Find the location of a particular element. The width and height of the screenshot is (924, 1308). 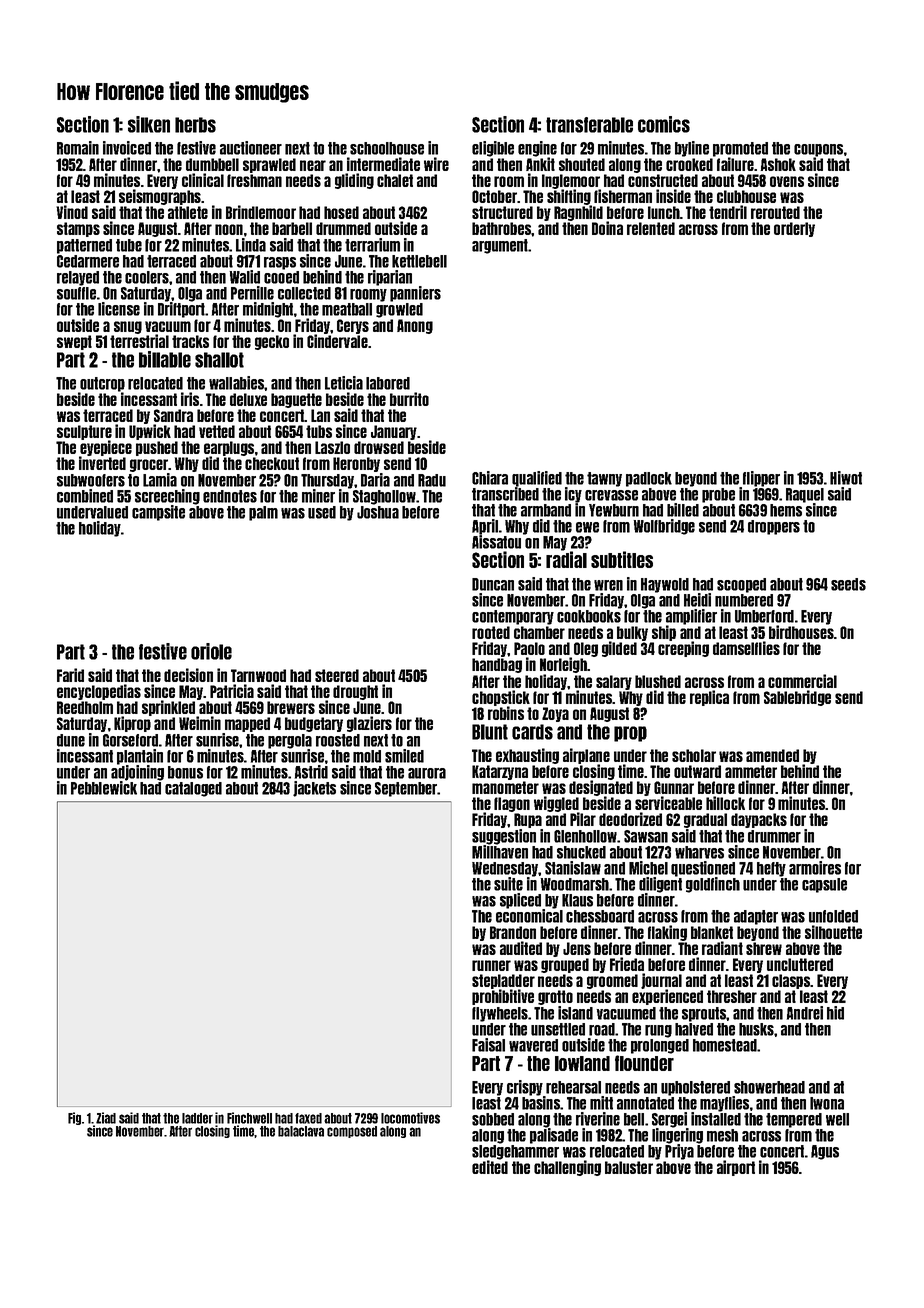

Pebblewick is located at coordinates (104, 788).
